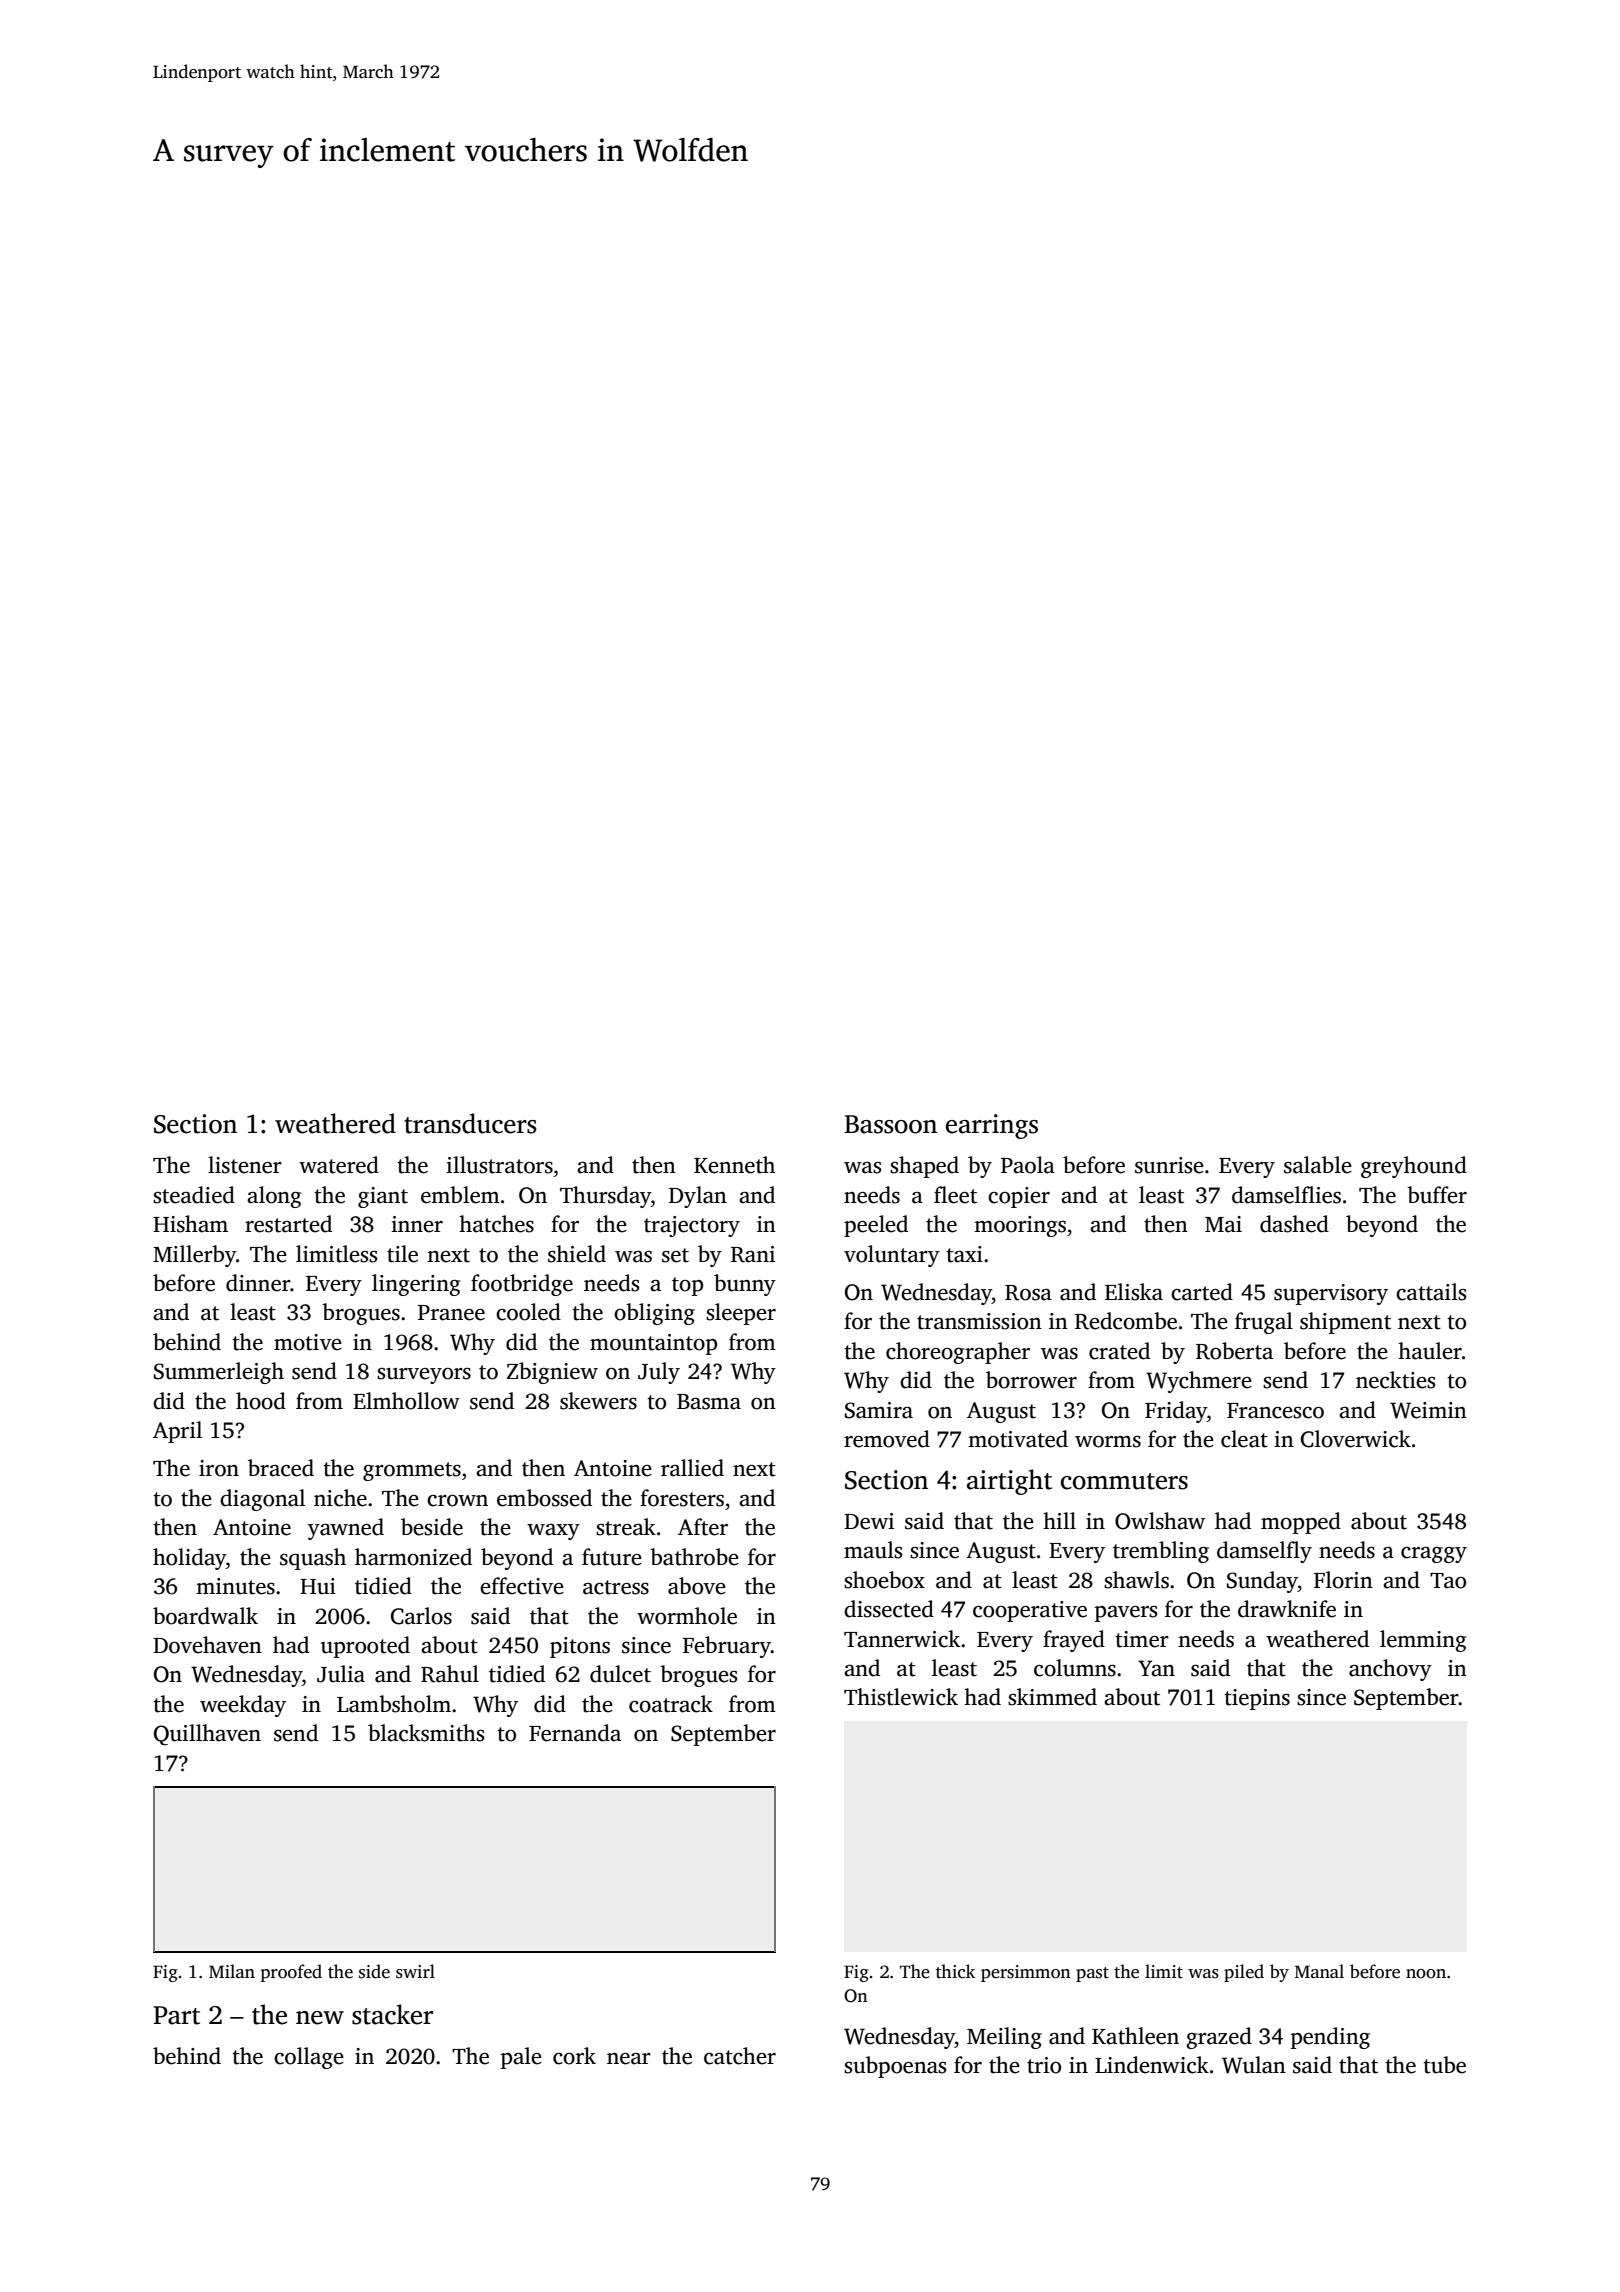 This screenshot has width=1620, height=2292. I want to click on removed, so click(887, 1439).
